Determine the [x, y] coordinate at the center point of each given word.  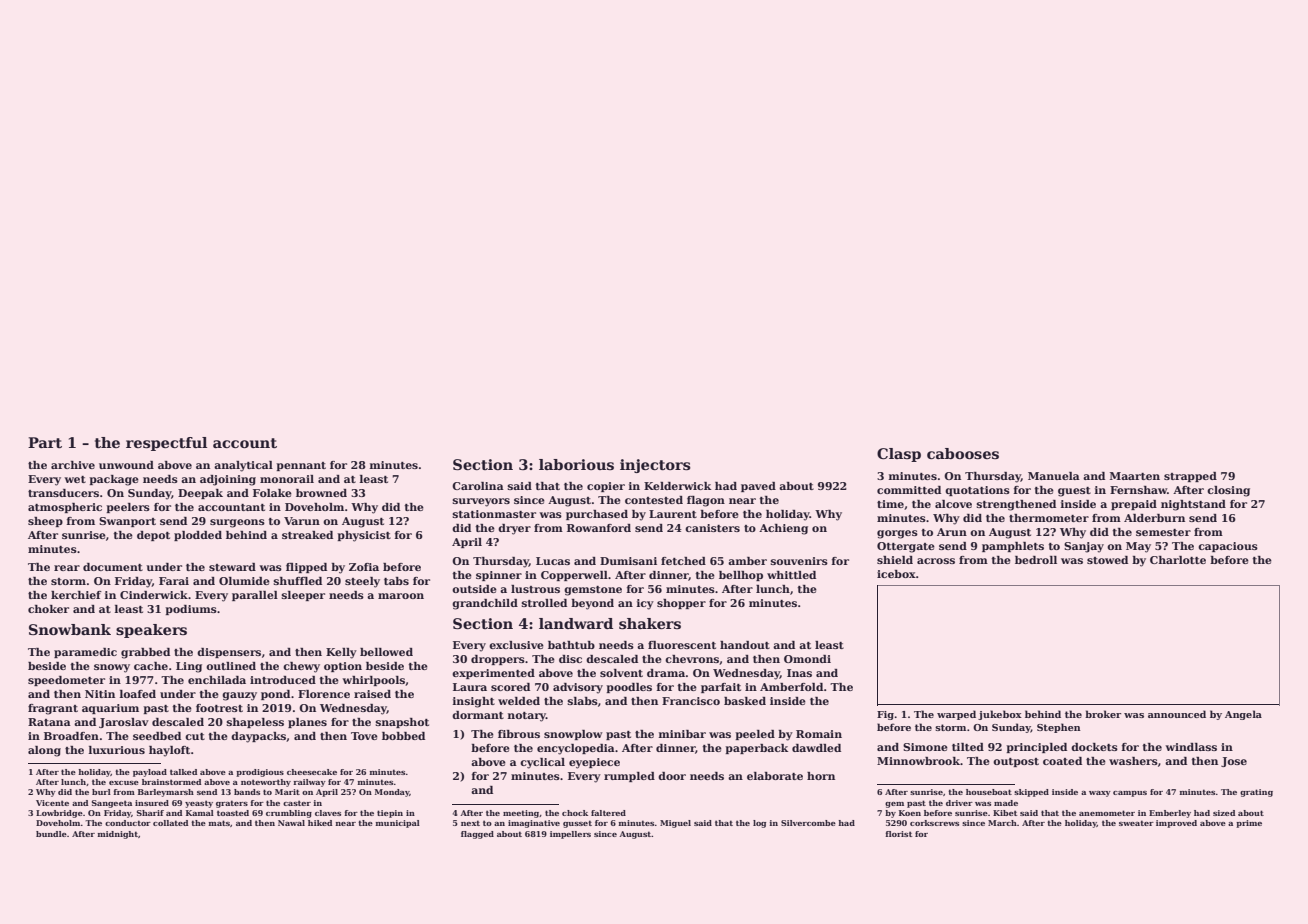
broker [1103, 714]
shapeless [255, 723]
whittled [791, 575]
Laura [470, 687]
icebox [896, 574]
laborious [576, 464]
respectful [166, 444]
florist [898, 834]
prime [1249, 824]
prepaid [1134, 505]
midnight [117, 835]
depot [153, 536]
